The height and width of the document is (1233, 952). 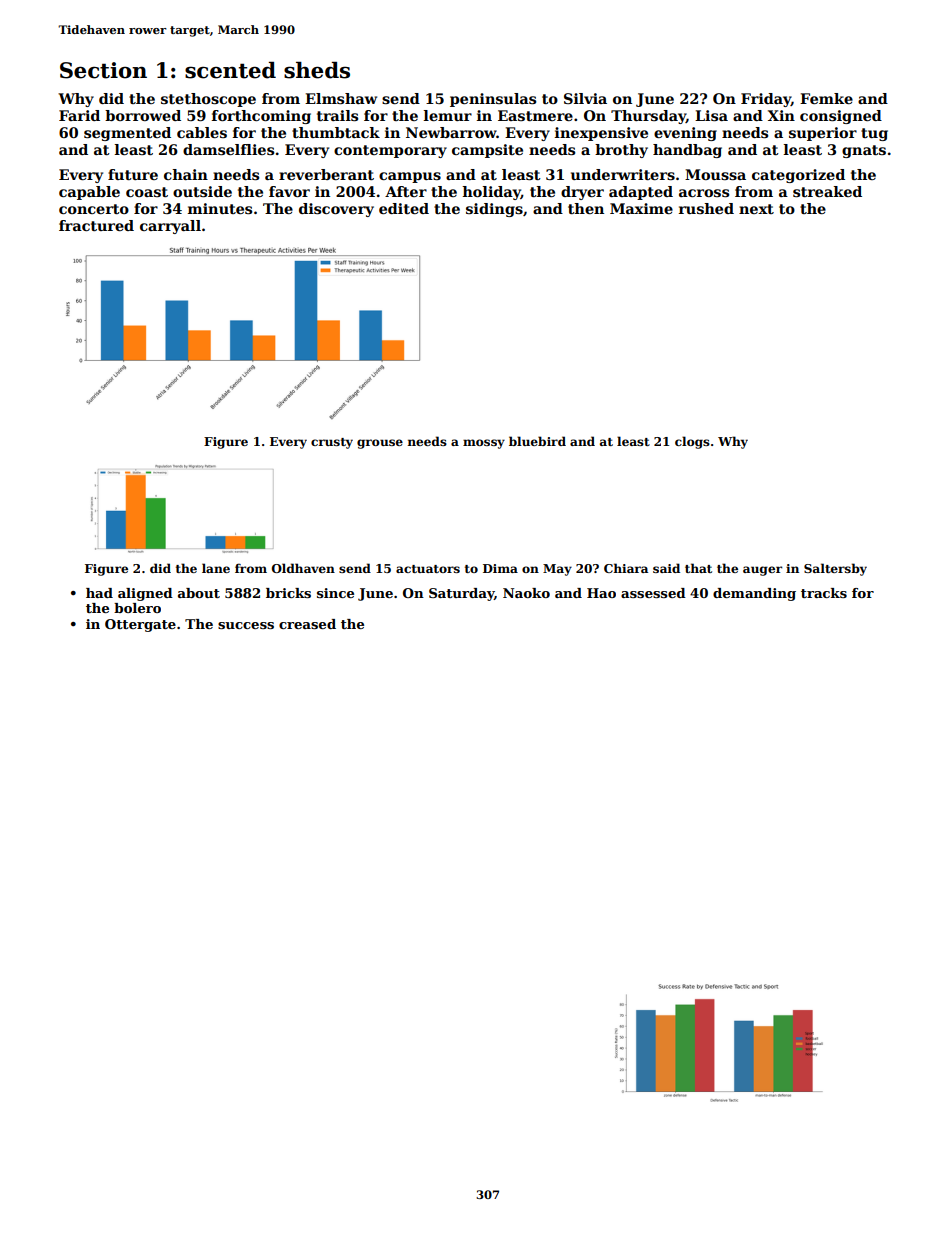 I want to click on aligned, so click(x=145, y=594).
